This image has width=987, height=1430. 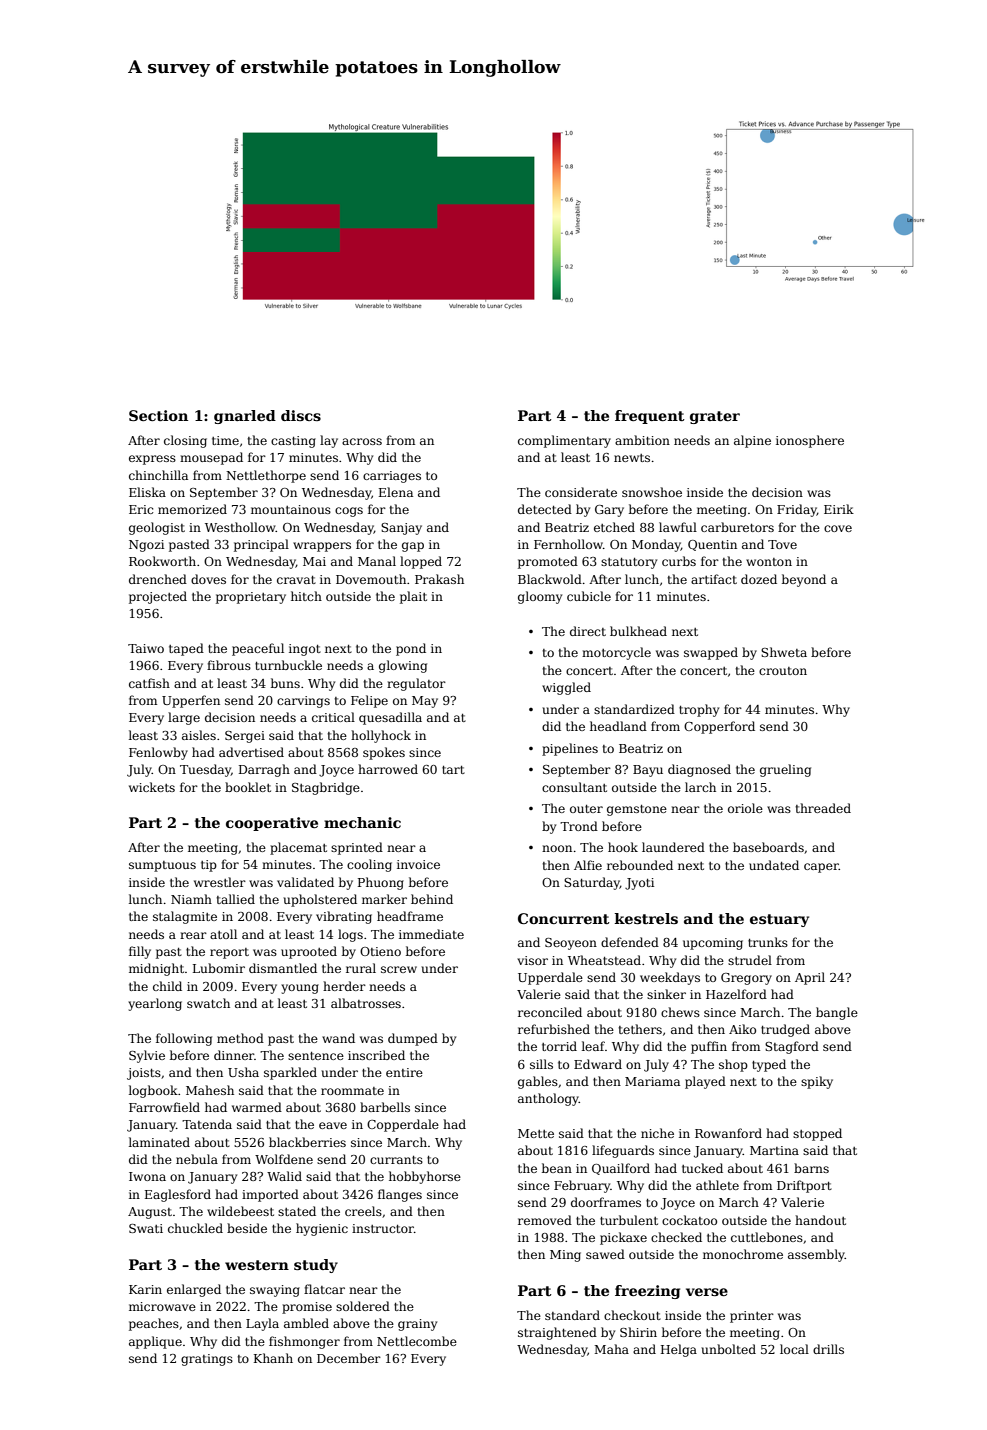 I want to click on complimentary, so click(x=564, y=441).
